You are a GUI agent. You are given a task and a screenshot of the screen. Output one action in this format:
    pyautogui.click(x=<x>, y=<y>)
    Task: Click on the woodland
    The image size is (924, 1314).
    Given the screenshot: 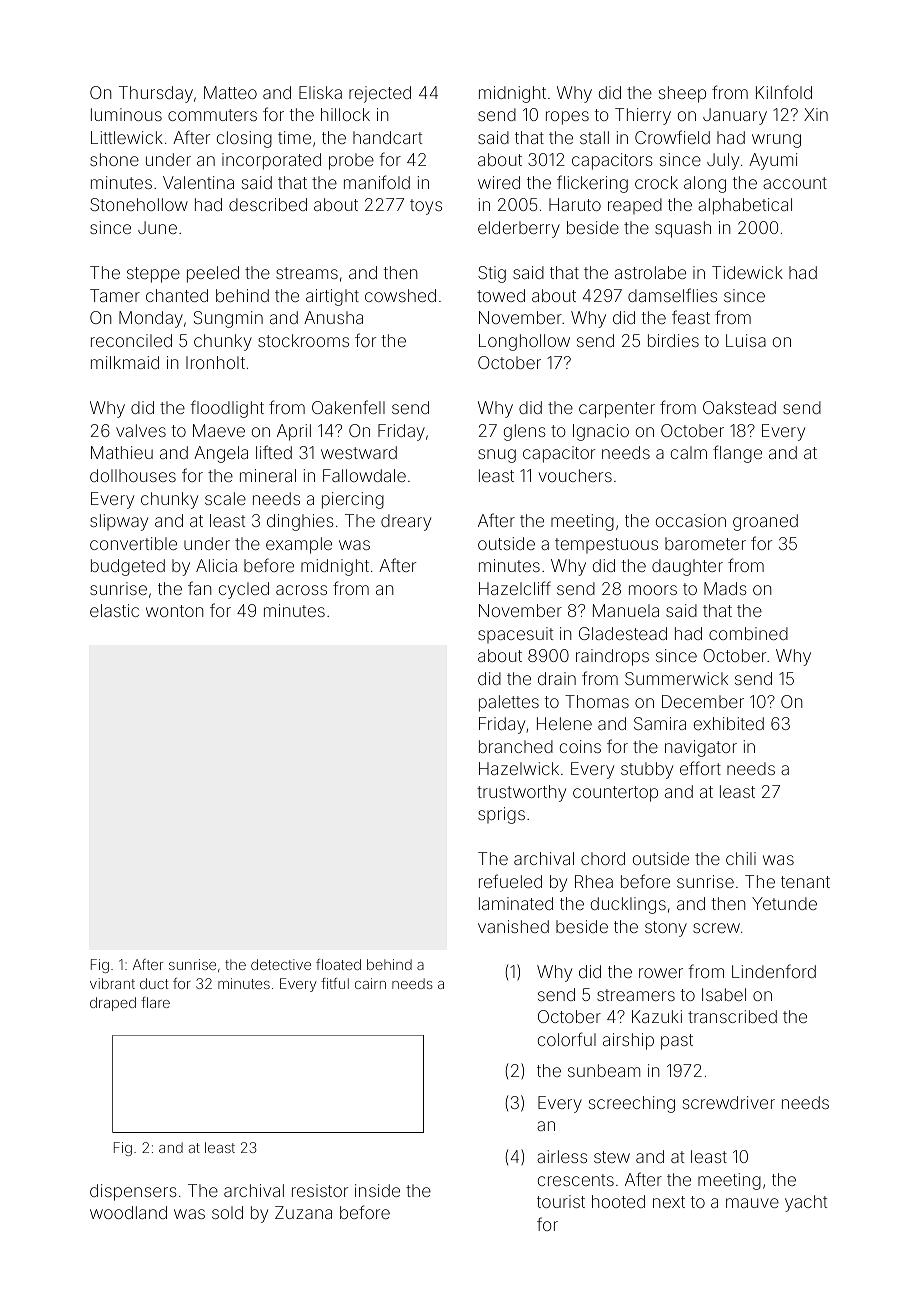 What is the action you would take?
    pyautogui.click(x=128, y=1212)
